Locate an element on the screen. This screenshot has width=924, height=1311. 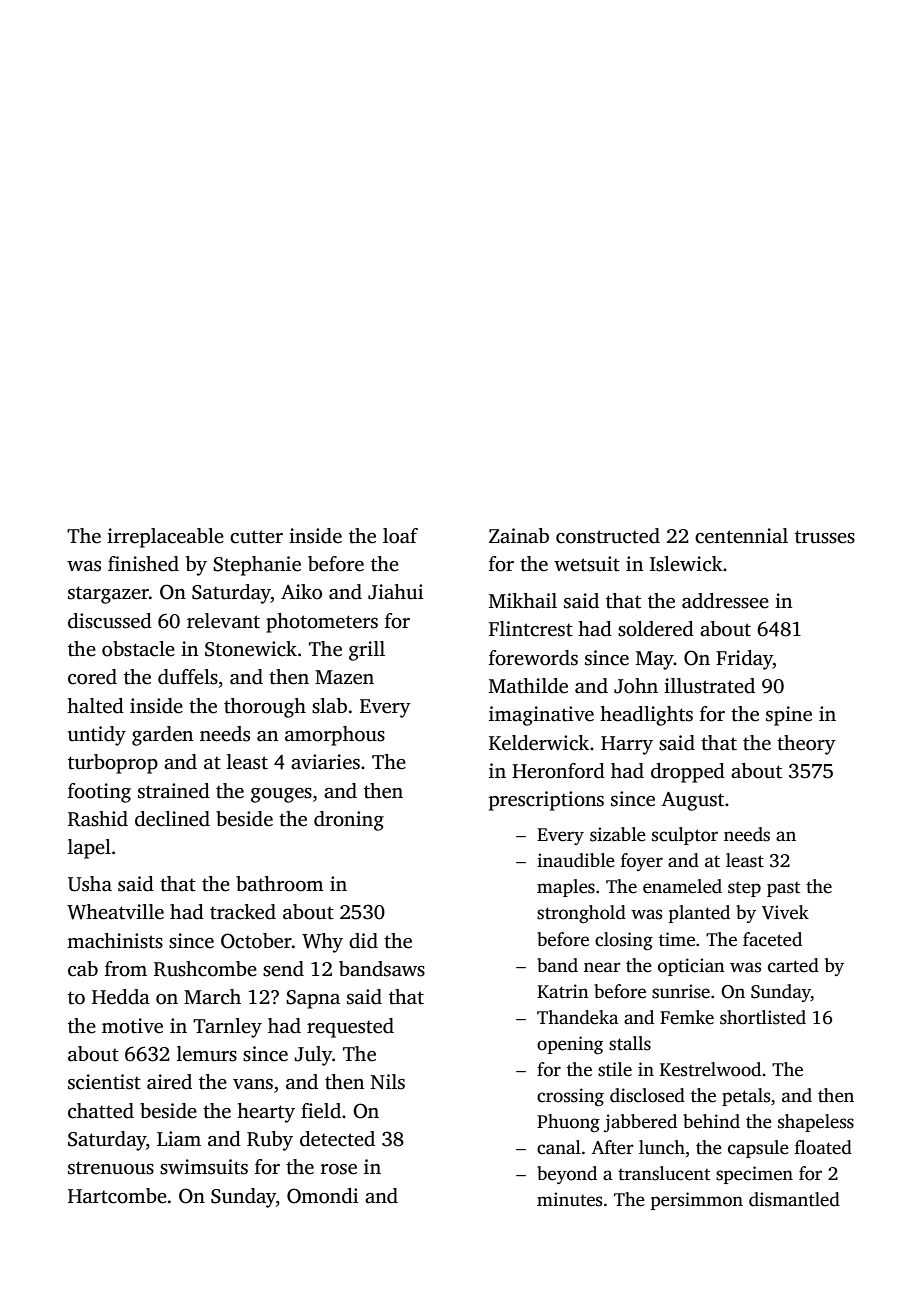
Liam is located at coordinates (179, 1139).
